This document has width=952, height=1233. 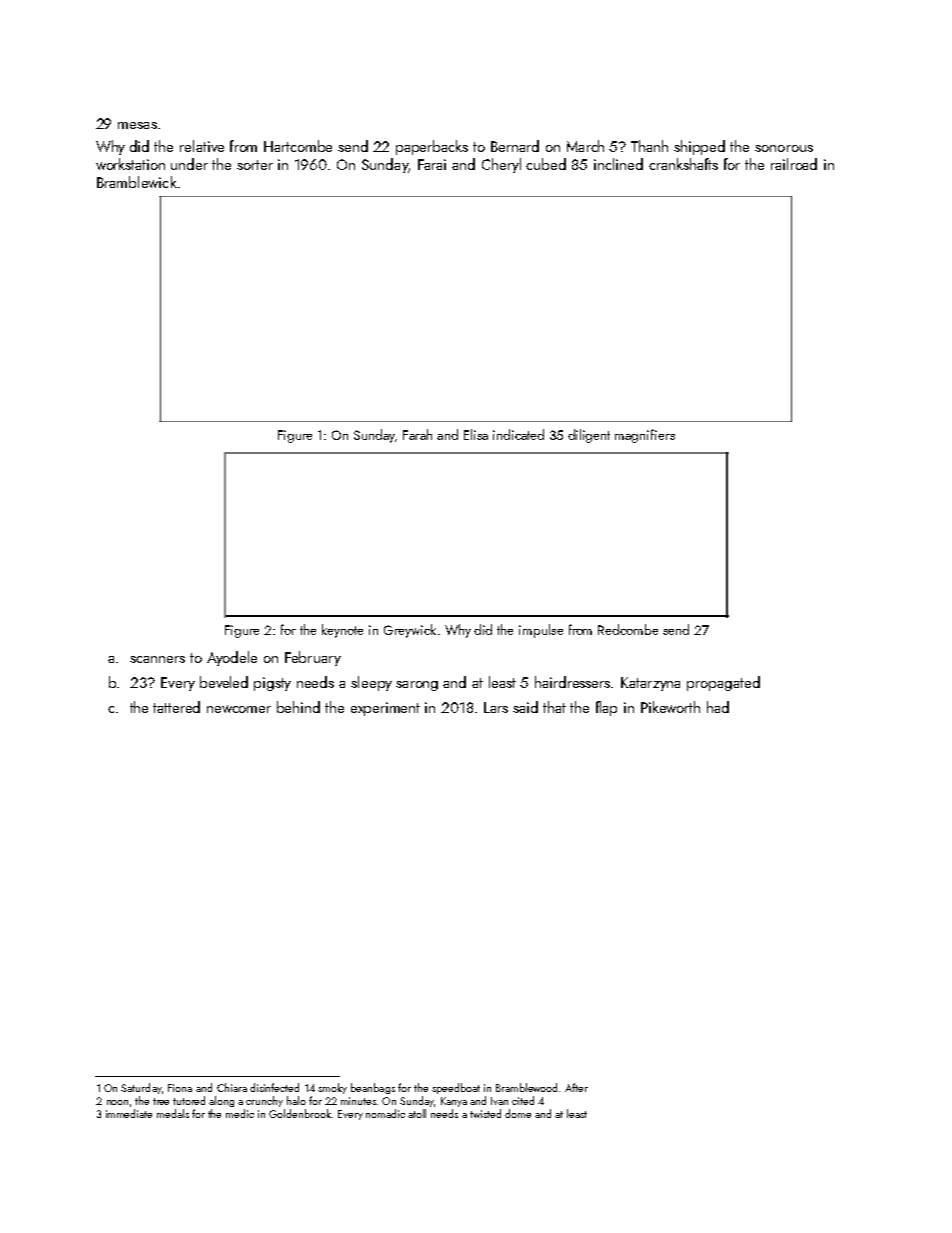 What do you see at coordinates (476, 434) in the document?
I see `Elisa` at bounding box center [476, 434].
